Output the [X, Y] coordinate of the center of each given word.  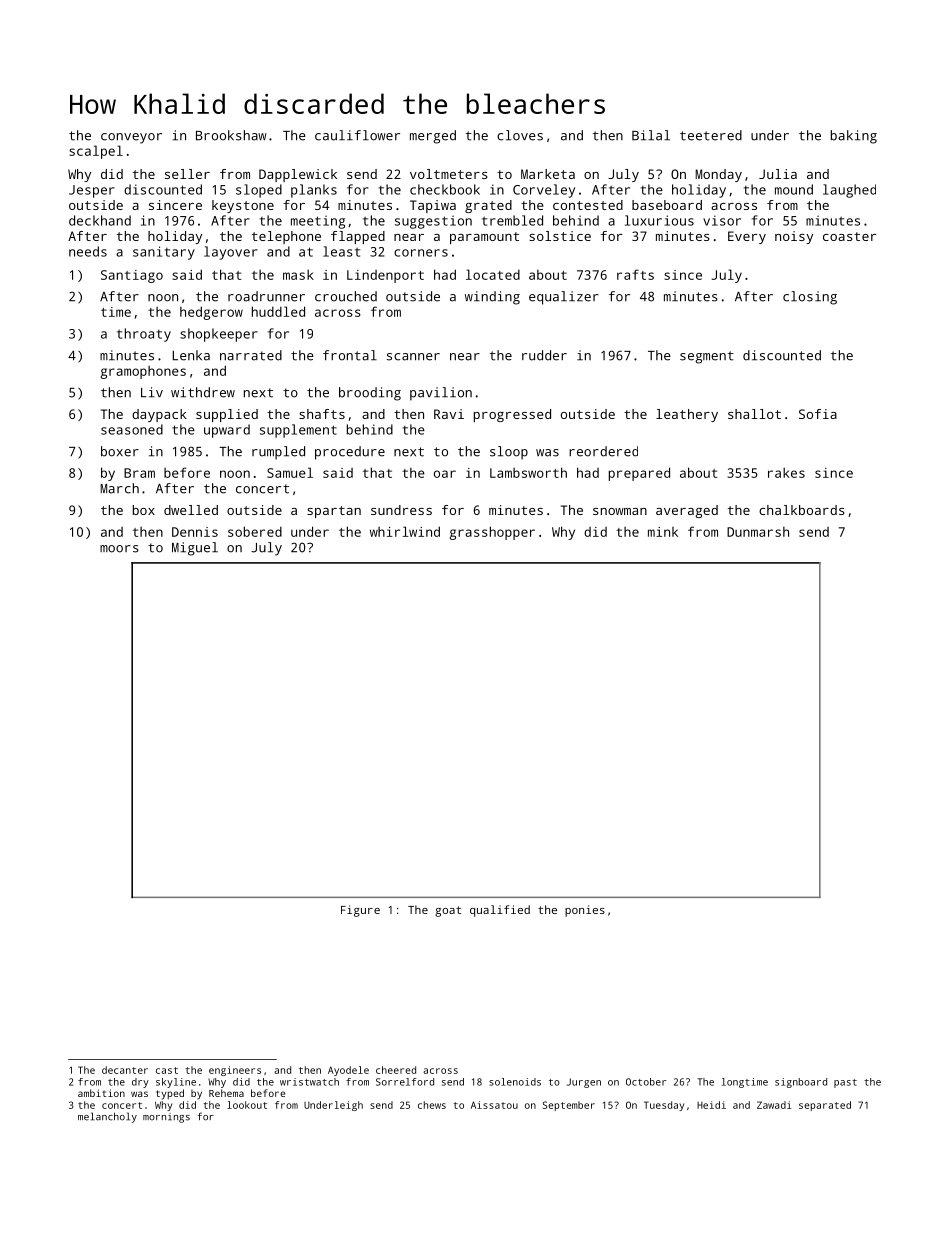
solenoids [515, 1082]
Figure [360, 911]
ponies [585, 911]
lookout [247, 1105]
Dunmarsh [758, 532]
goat [448, 911]
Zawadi [774, 1105]
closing [810, 298]
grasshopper [492, 533]
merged [433, 137]
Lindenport [385, 276]
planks [314, 191]
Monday [718, 175]
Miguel [195, 549]
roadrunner [266, 296]
